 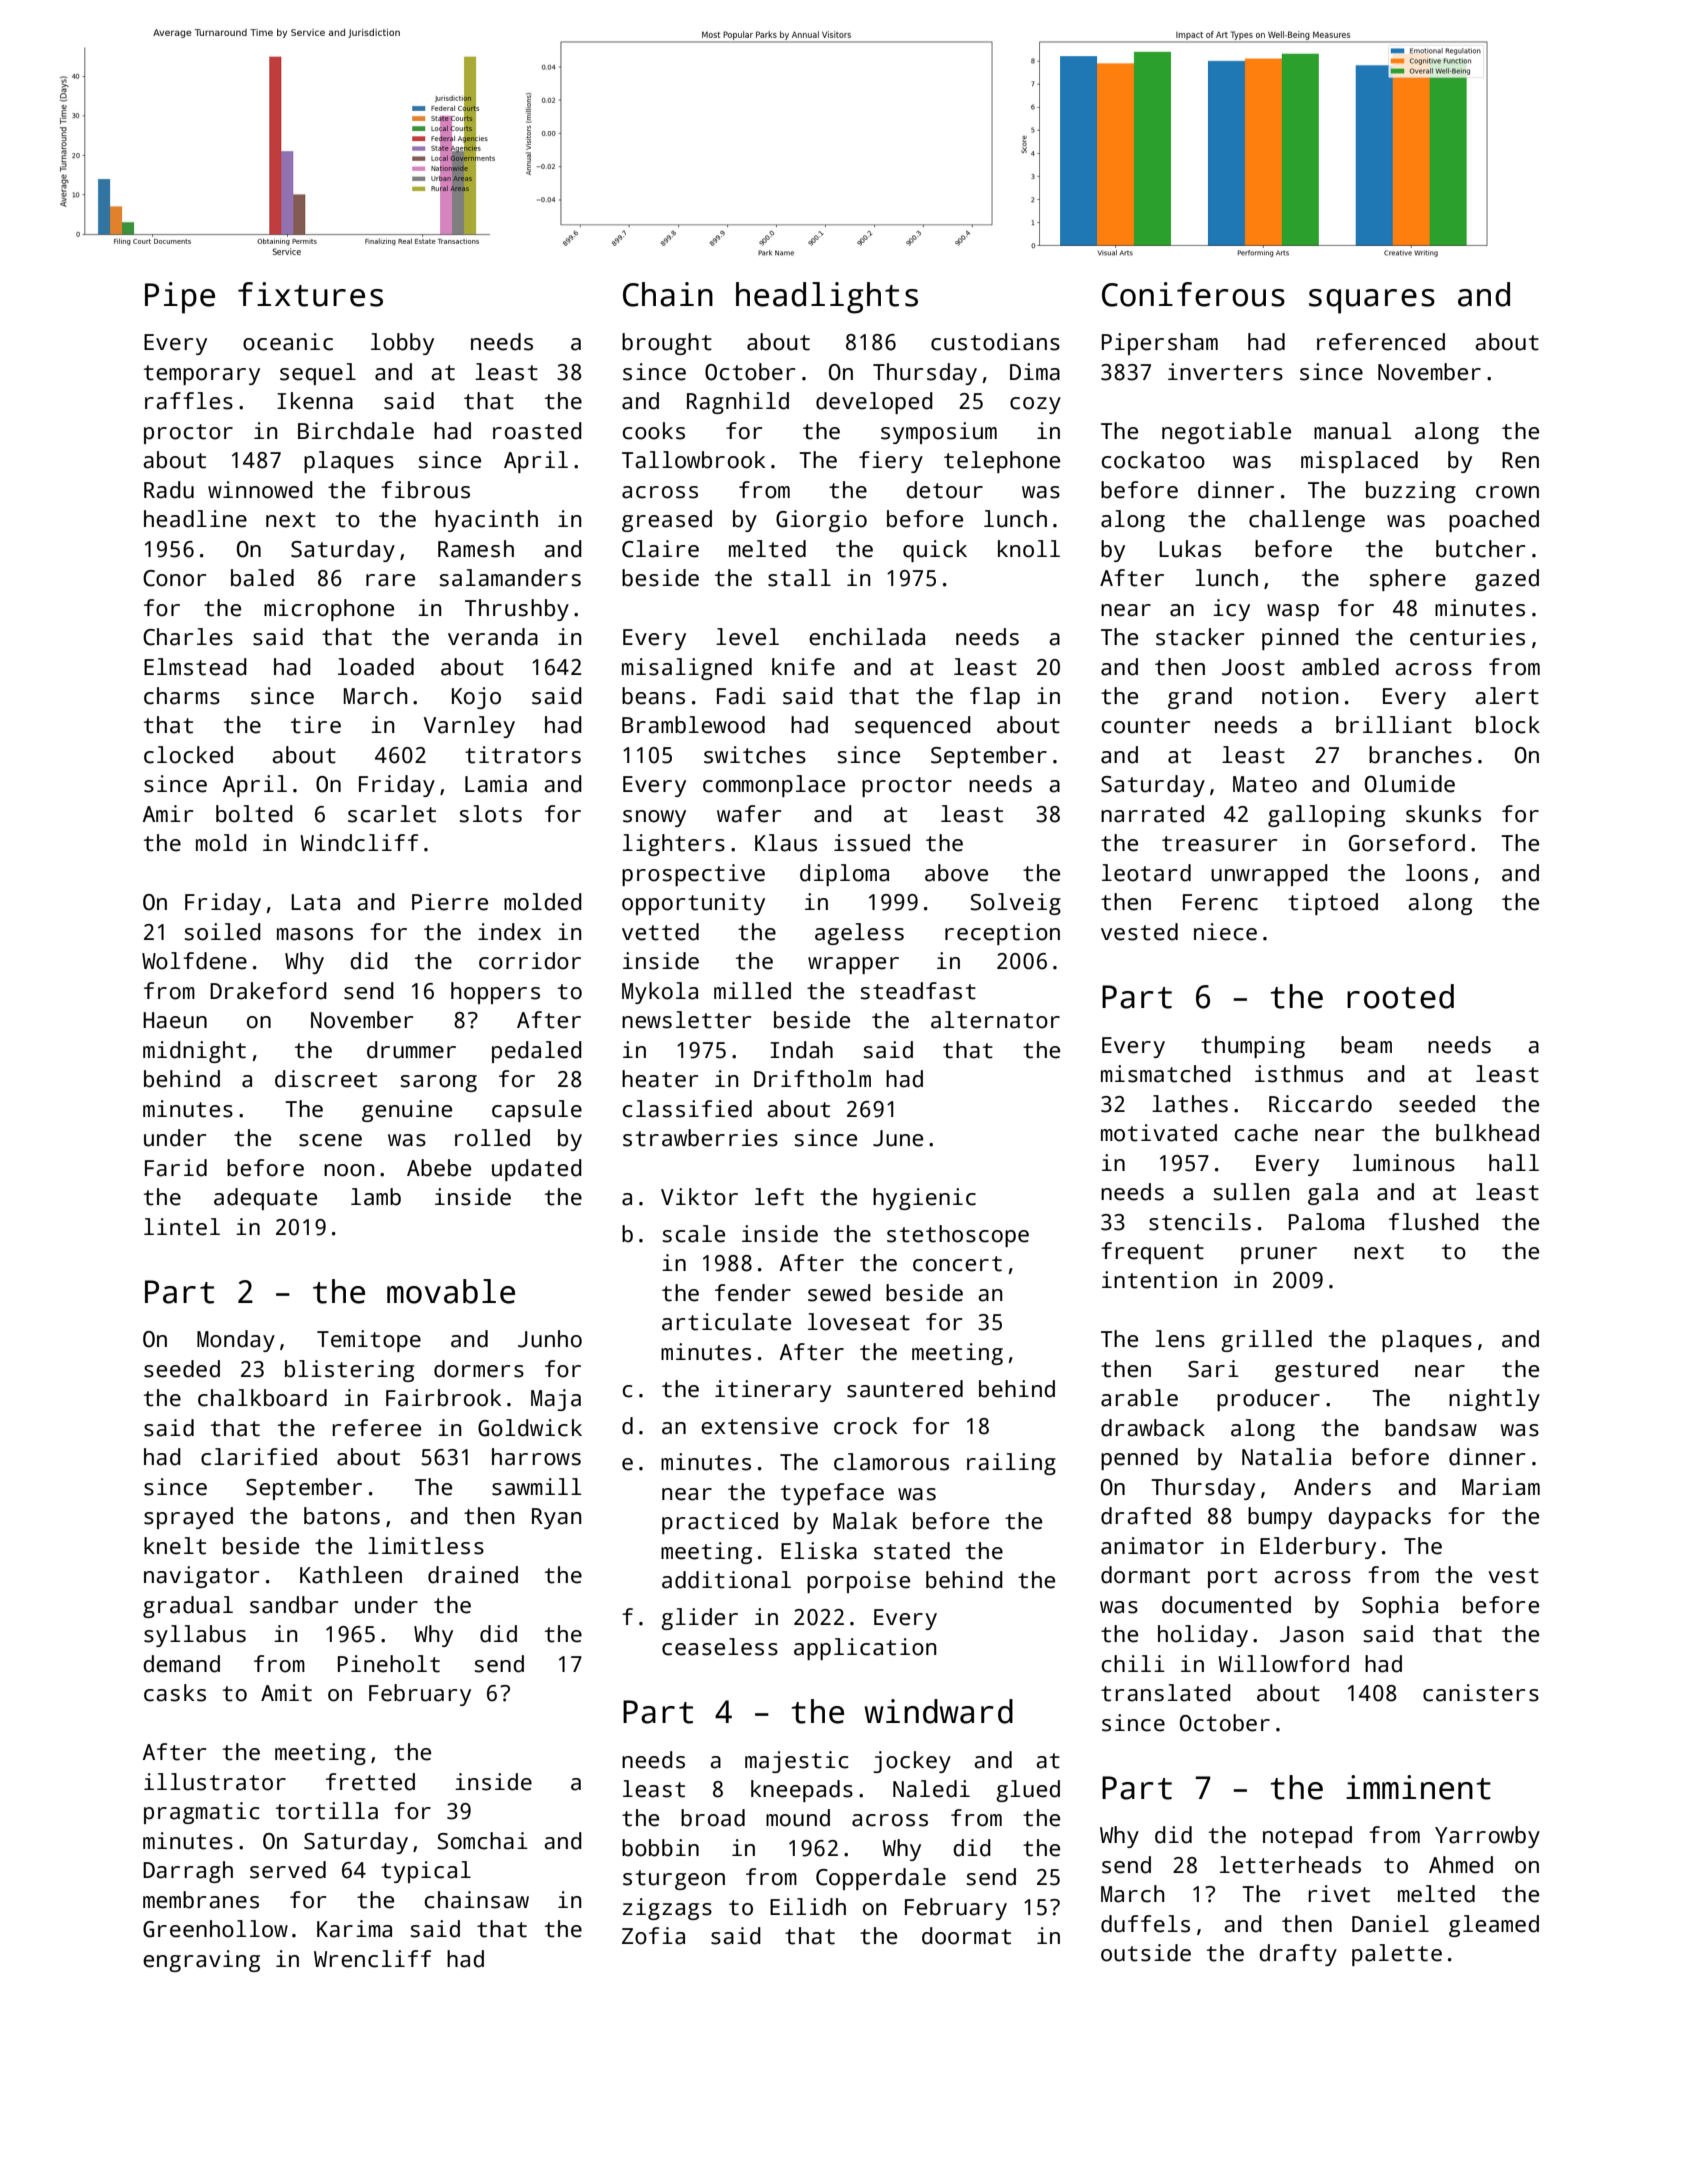 I want to click on Darragh, so click(x=188, y=1872).
